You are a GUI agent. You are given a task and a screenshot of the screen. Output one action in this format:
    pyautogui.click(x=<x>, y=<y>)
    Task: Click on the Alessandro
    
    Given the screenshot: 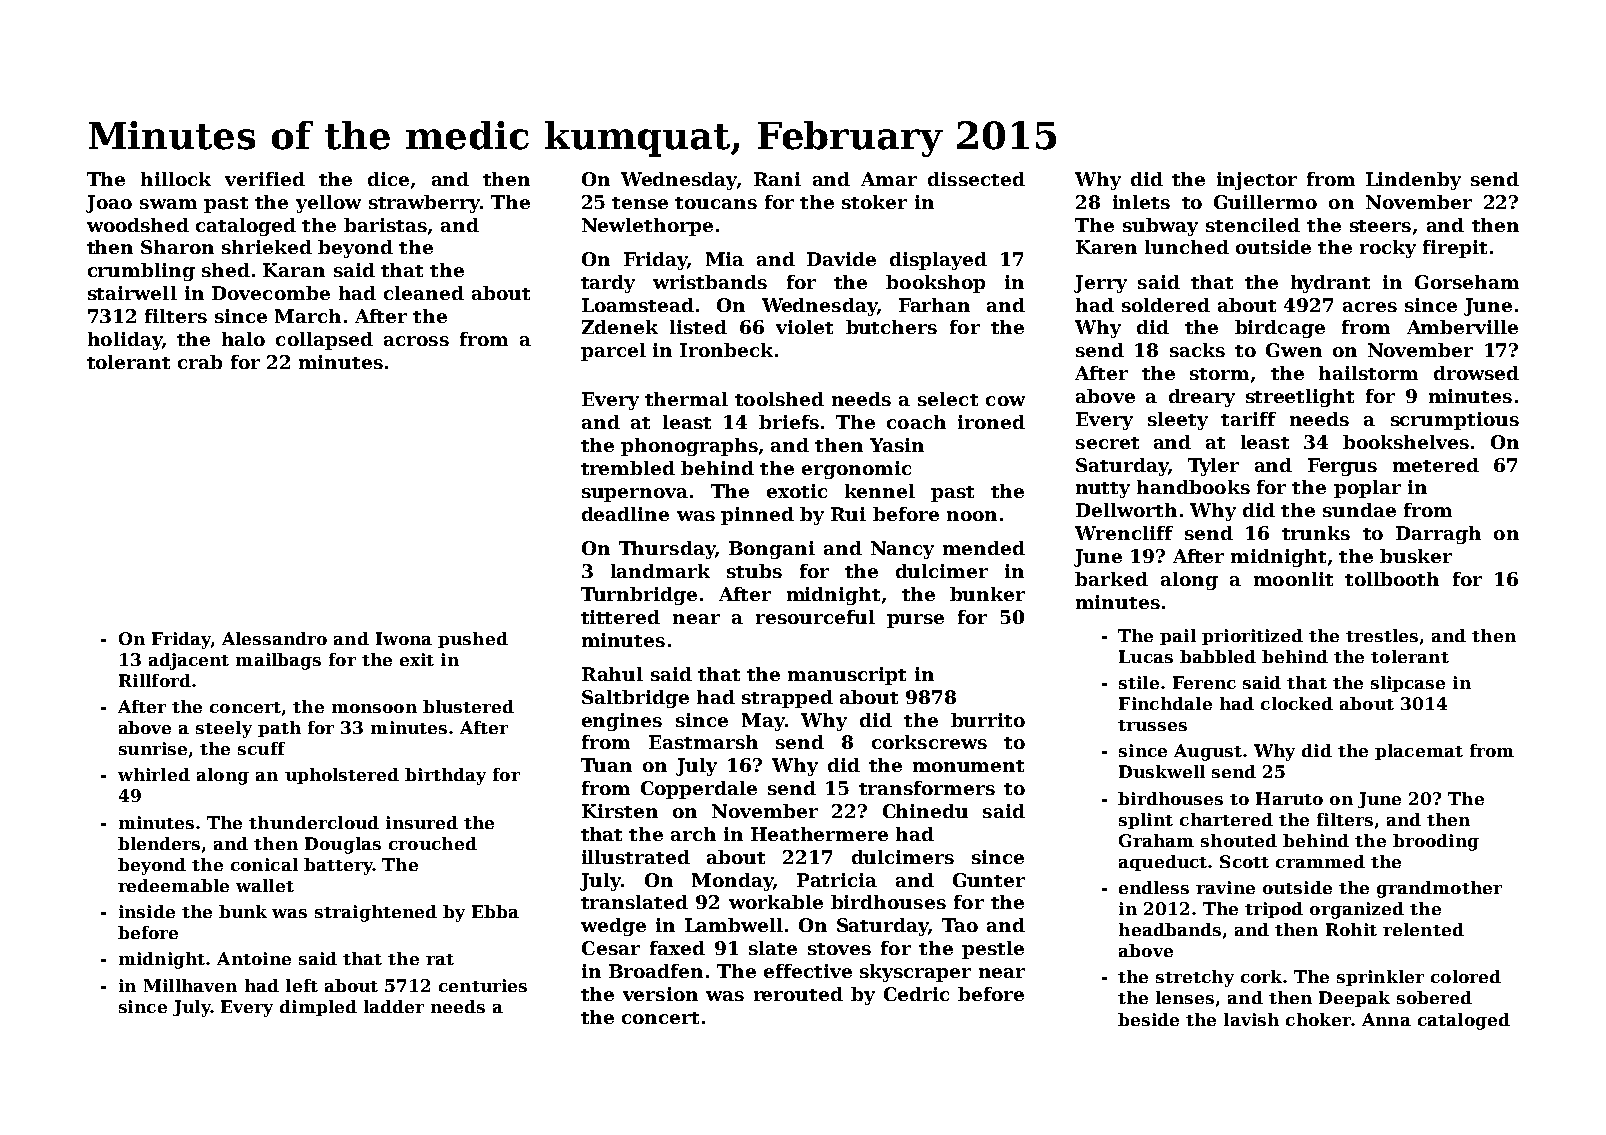 What is the action you would take?
    pyautogui.click(x=274, y=638)
